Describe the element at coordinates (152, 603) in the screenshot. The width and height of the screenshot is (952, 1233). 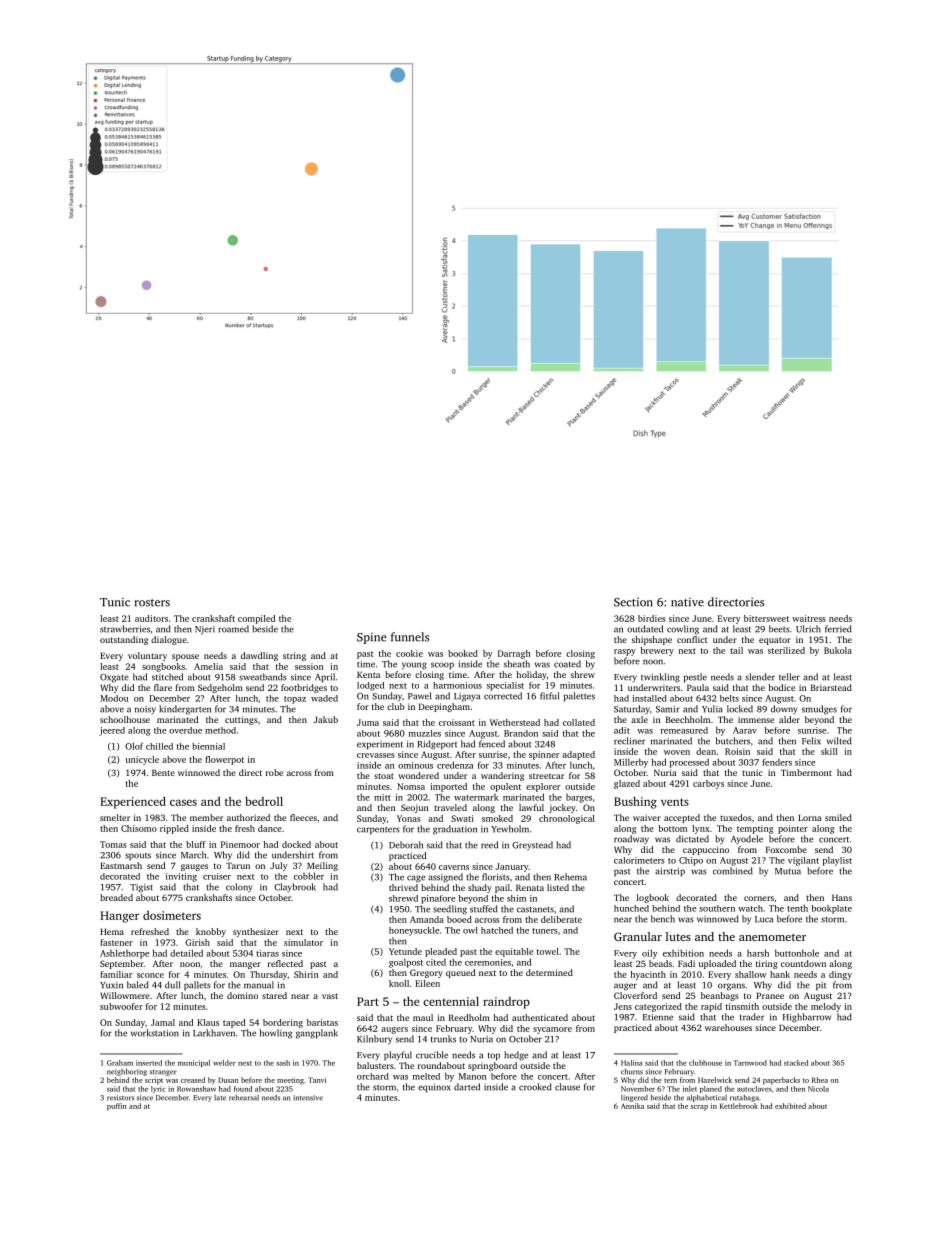
I see `rosters` at that location.
